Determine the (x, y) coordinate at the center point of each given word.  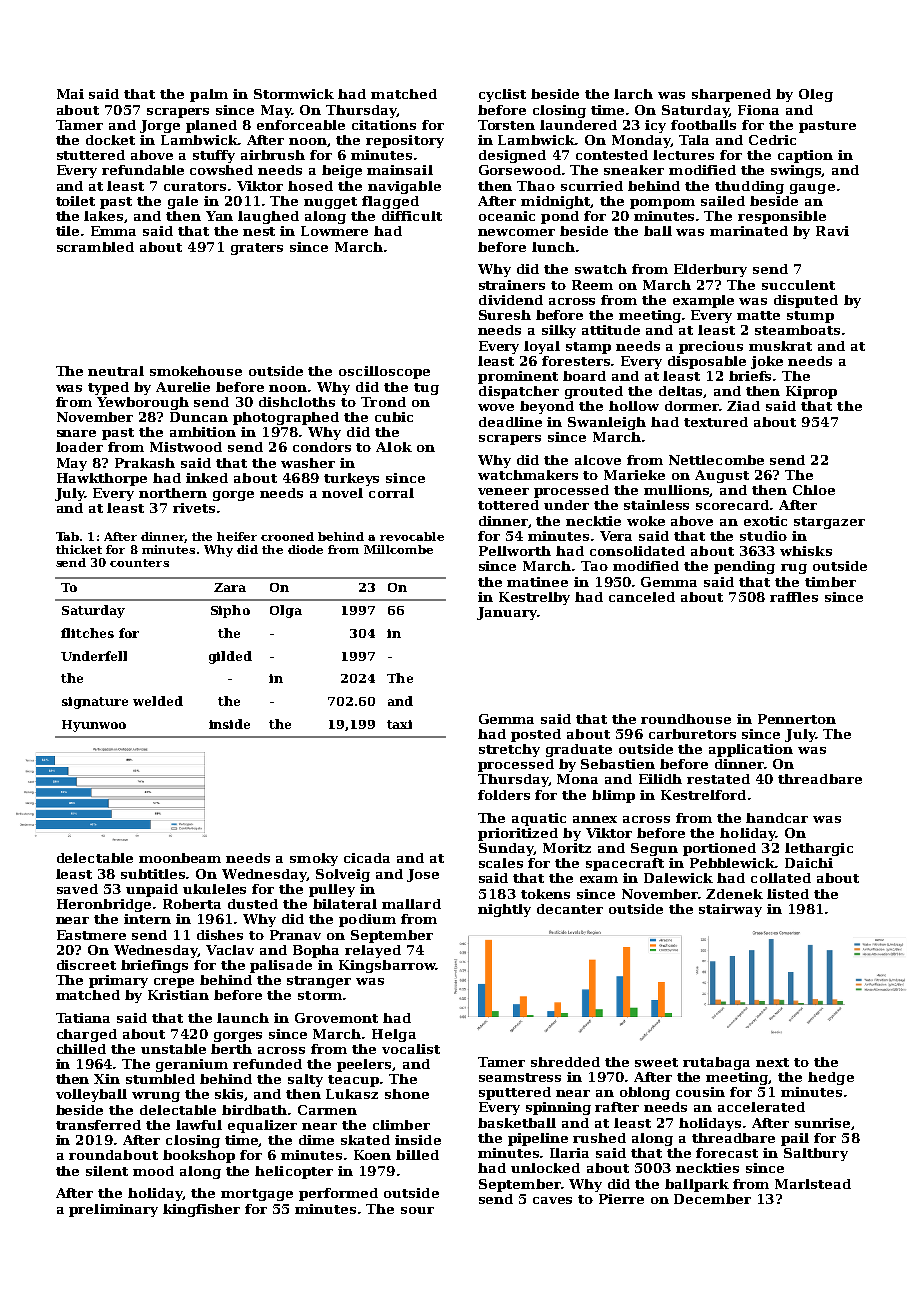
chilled (81, 1049)
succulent (798, 285)
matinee (537, 582)
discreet (86, 965)
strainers (512, 285)
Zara (230, 587)
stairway (730, 910)
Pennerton (797, 719)
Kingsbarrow (387, 966)
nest (259, 231)
